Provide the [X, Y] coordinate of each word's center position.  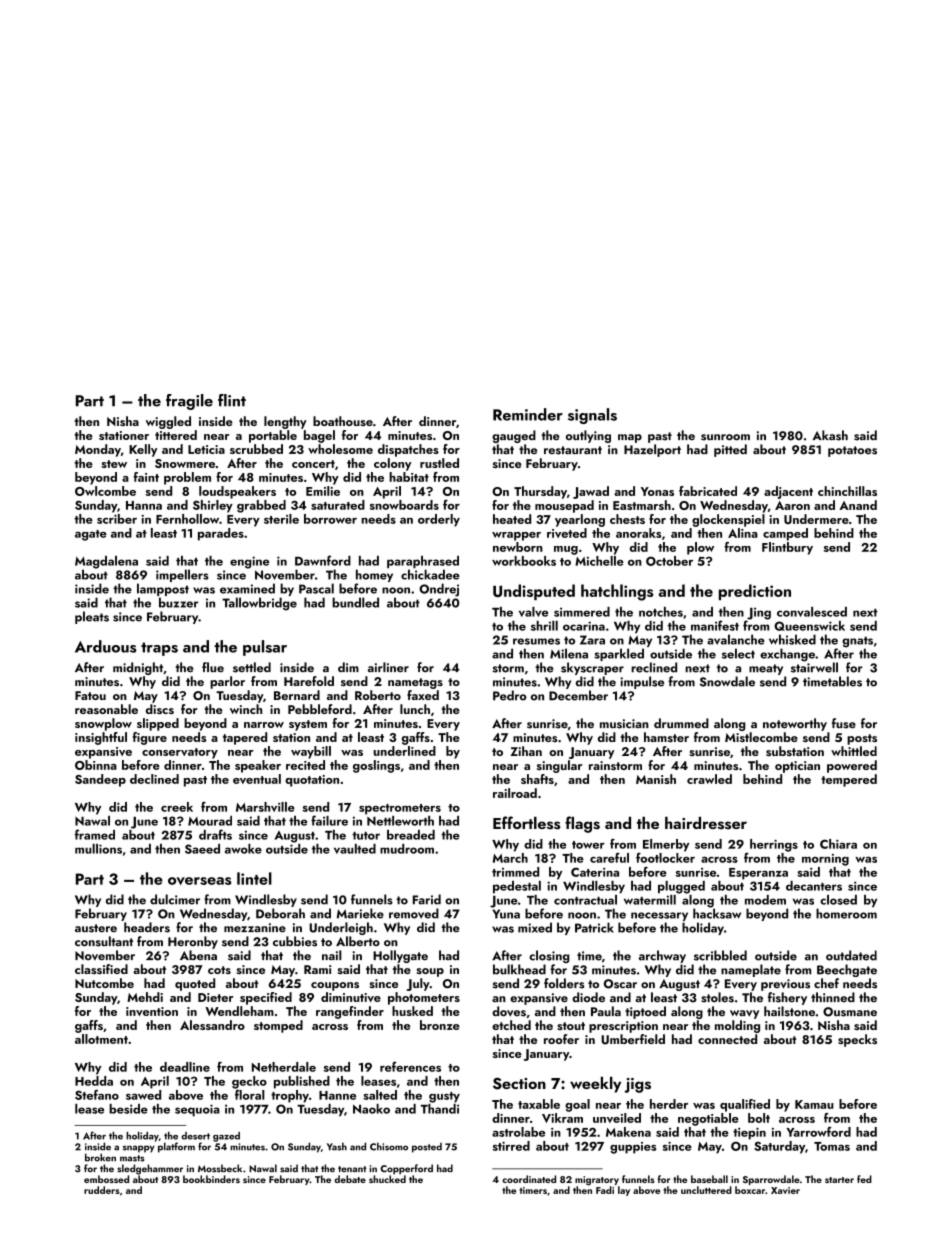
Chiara [838, 844]
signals [592, 416]
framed [95, 834]
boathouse [343, 421]
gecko [249, 1082]
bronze [440, 1025]
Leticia [206, 449]
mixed [535, 927]
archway [662, 956]
